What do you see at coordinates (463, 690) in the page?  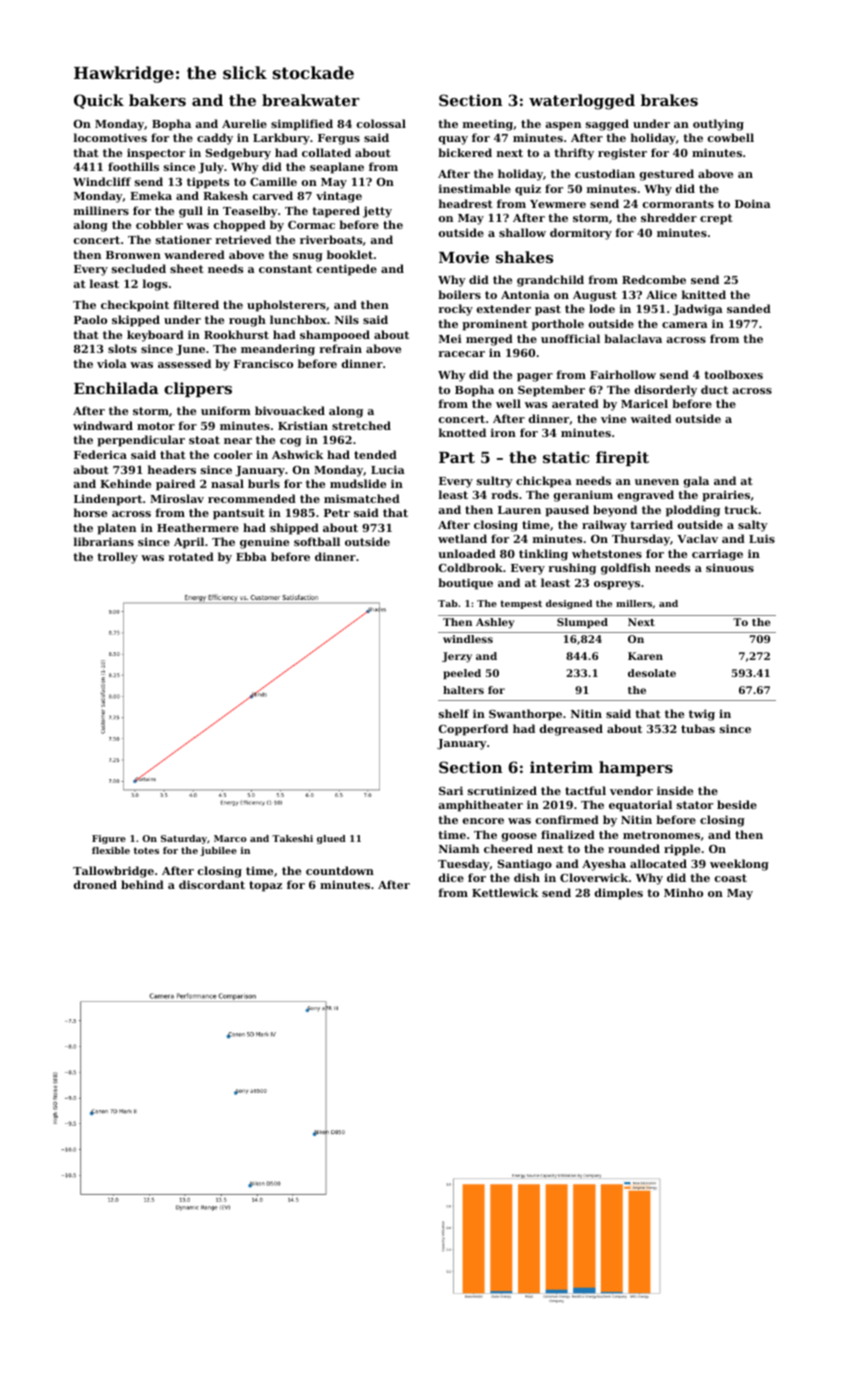 I see `halters` at bounding box center [463, 690].
